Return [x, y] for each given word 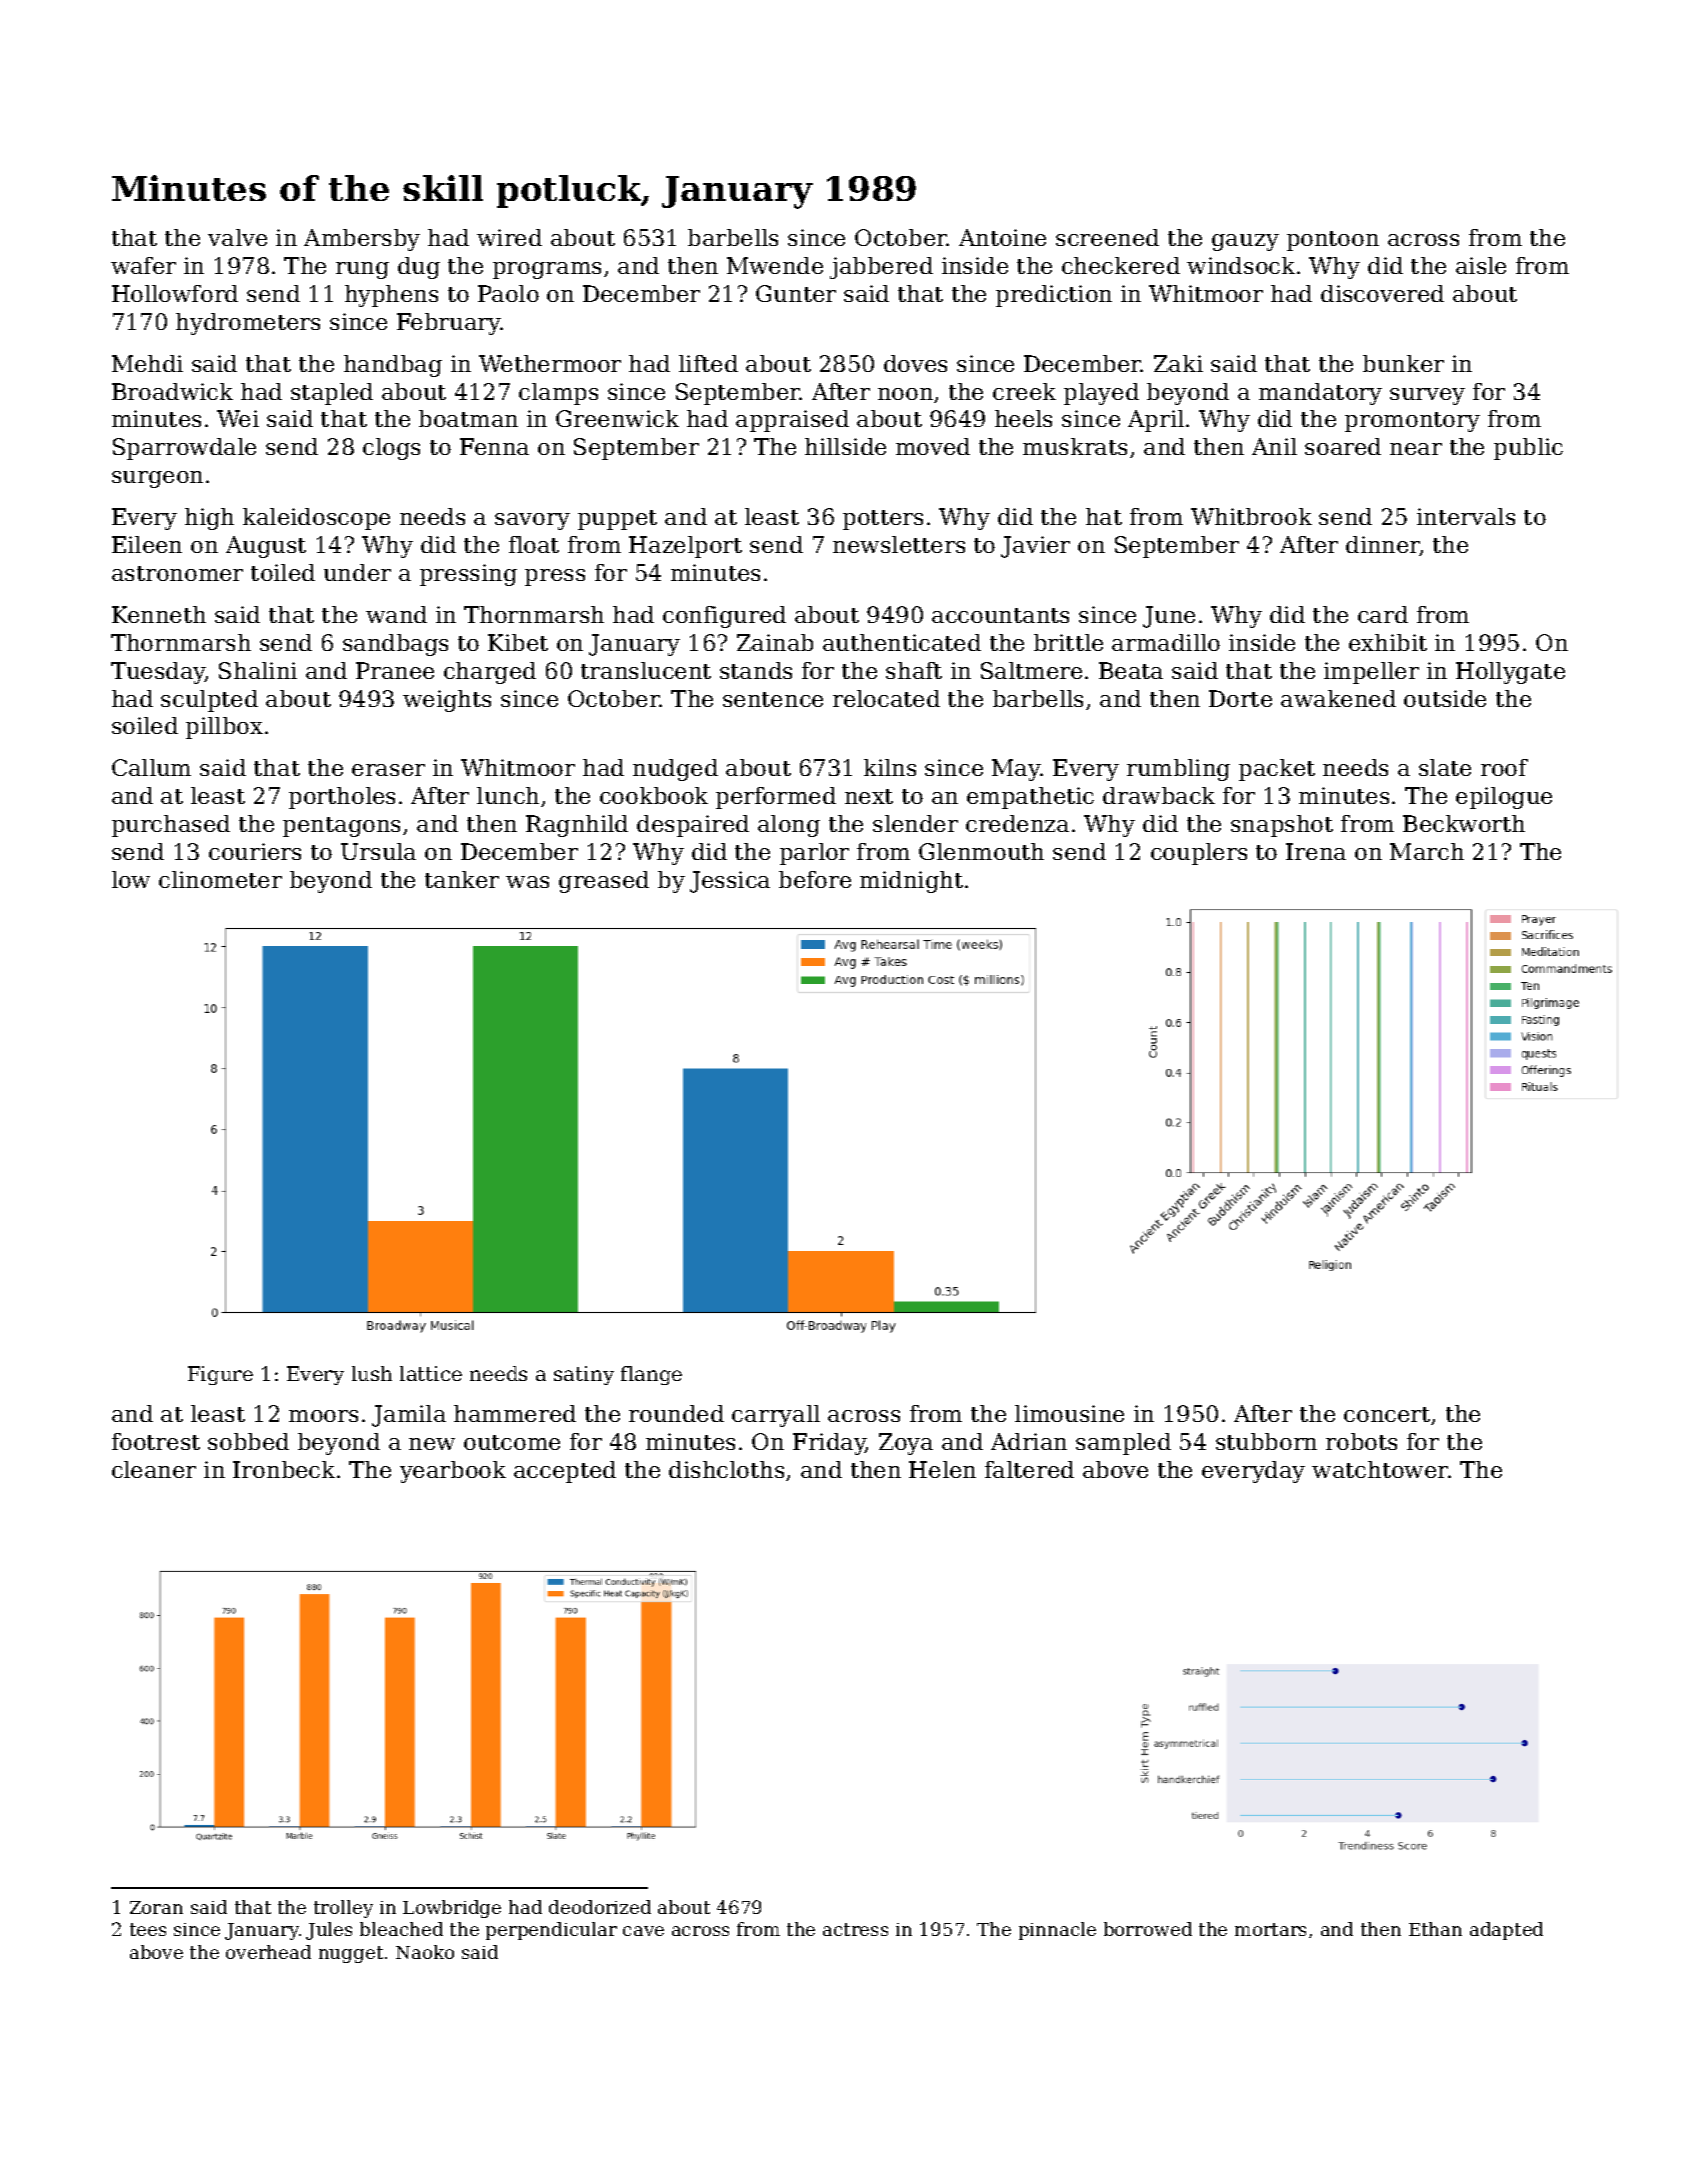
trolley [343, 1909]
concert [1387, 1414]
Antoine [1002, 237]
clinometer [220, 879]
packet [1277, 770]
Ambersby [362, 240]
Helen [942, 1469]
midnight [911, 882]
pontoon [1333, 241]
